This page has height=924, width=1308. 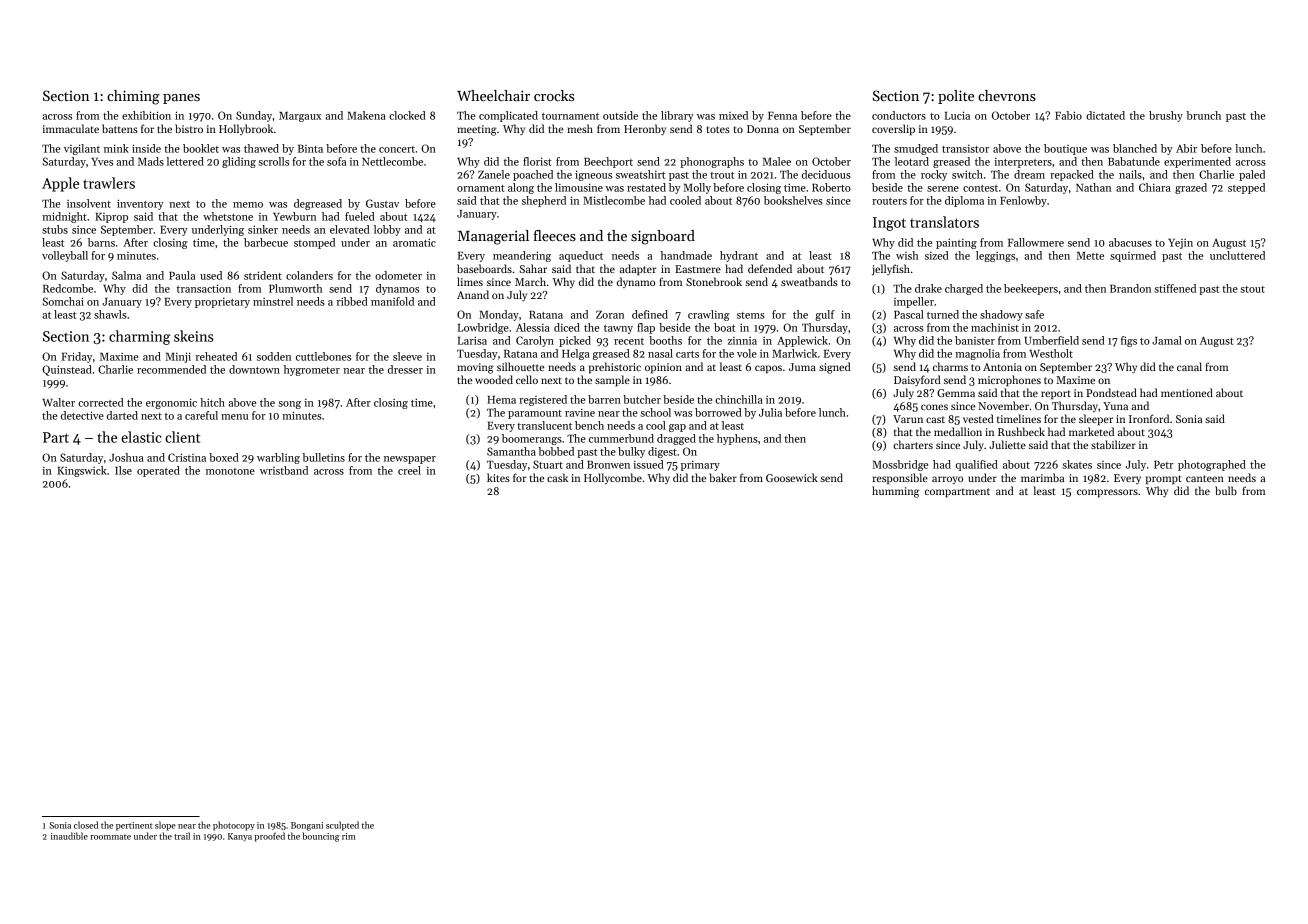 I want to click on wristband, so click(x=284, y=470).
